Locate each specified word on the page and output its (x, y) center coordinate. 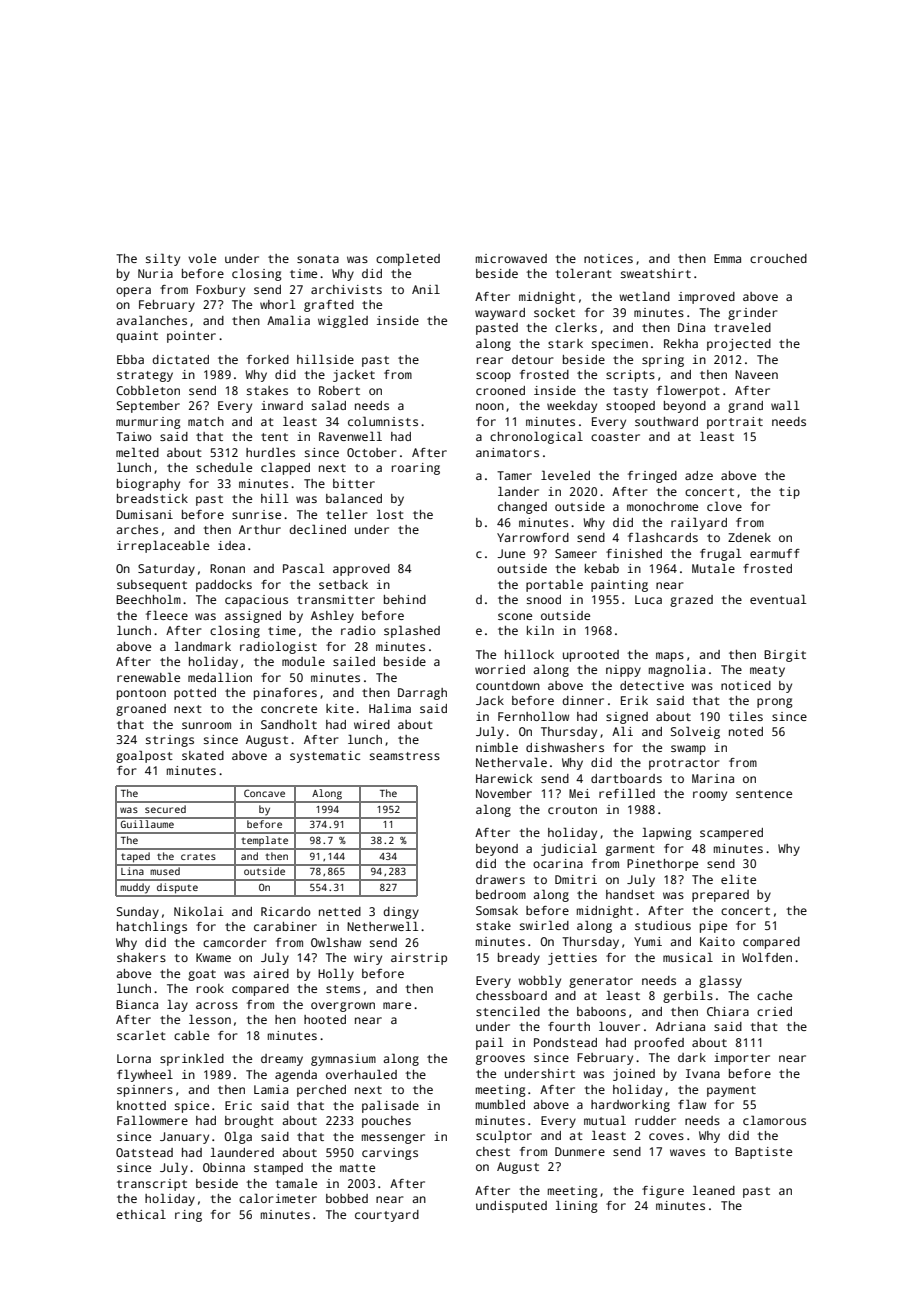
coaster (615, 437)
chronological (536, 438)
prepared (720, 896)
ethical (141, 1214)
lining (577, 1206)
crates (198, 856)
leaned (714, 1190)
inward (282, 405)
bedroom (501, 894)
